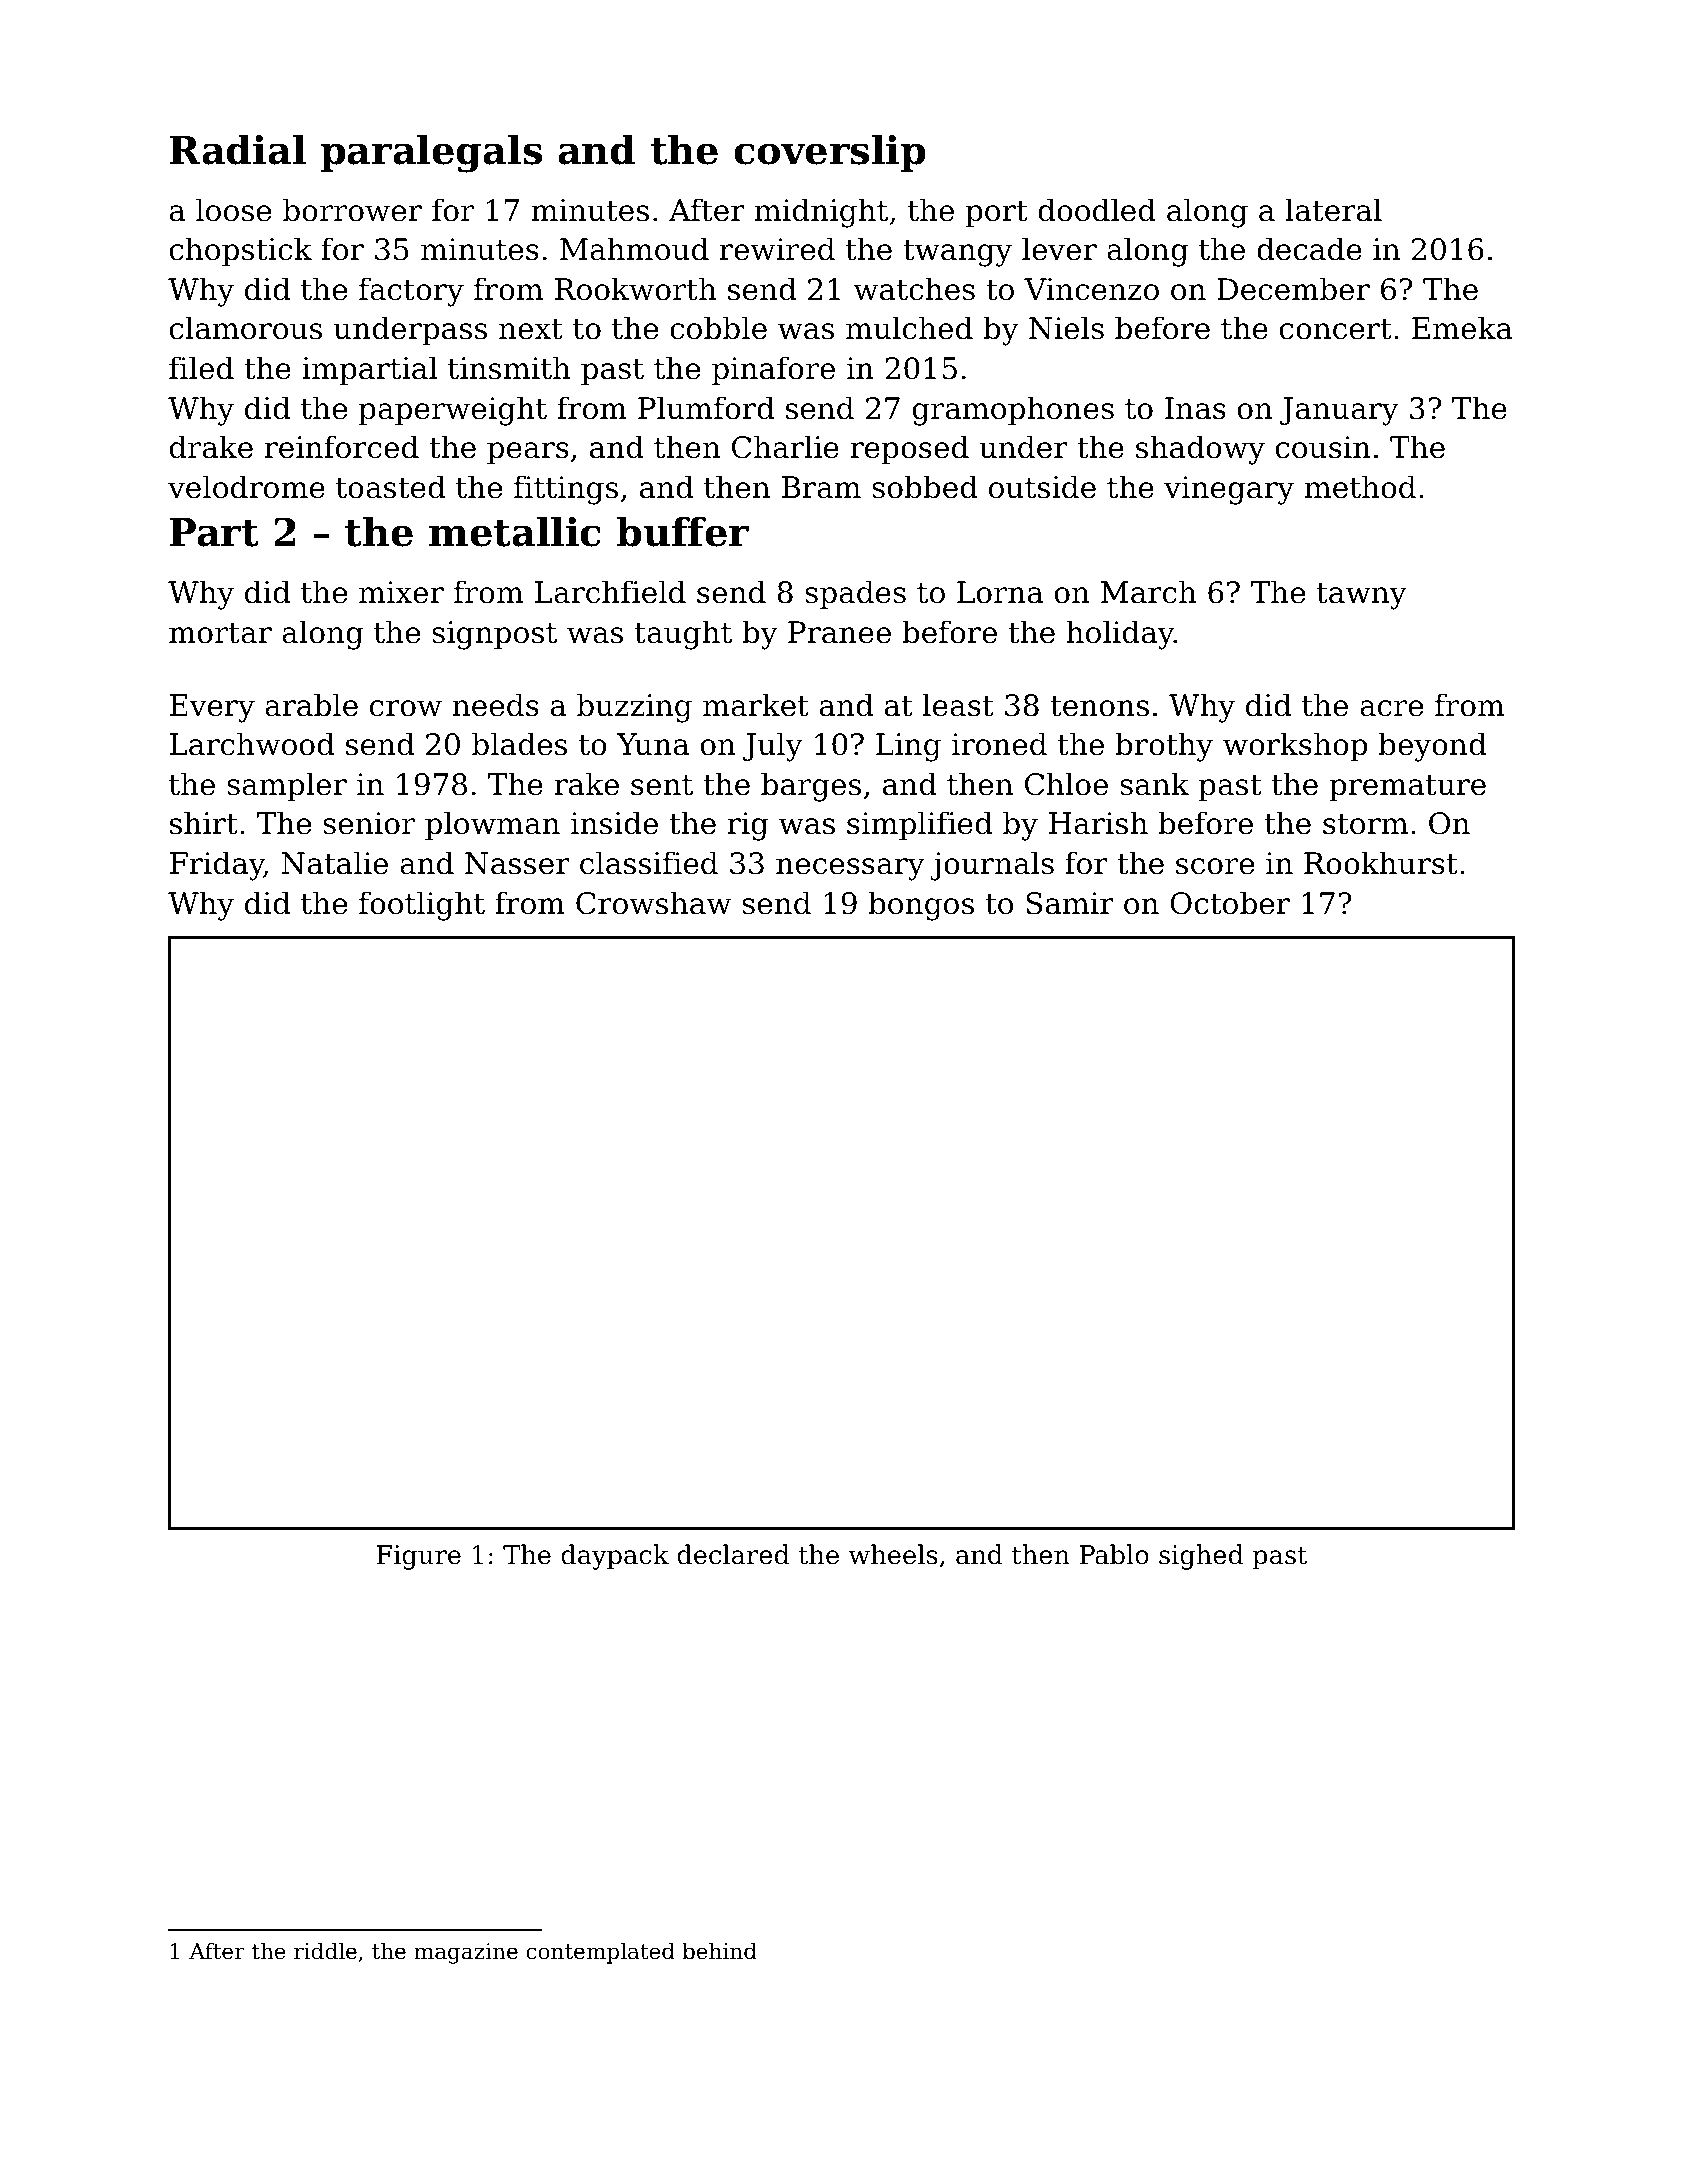 The width and height of the screenshot is (1683, 2178). What do you see at coordinates (615, 1557) in the screenshot?
I see `daypack` at bounding box center [615, 1557].
